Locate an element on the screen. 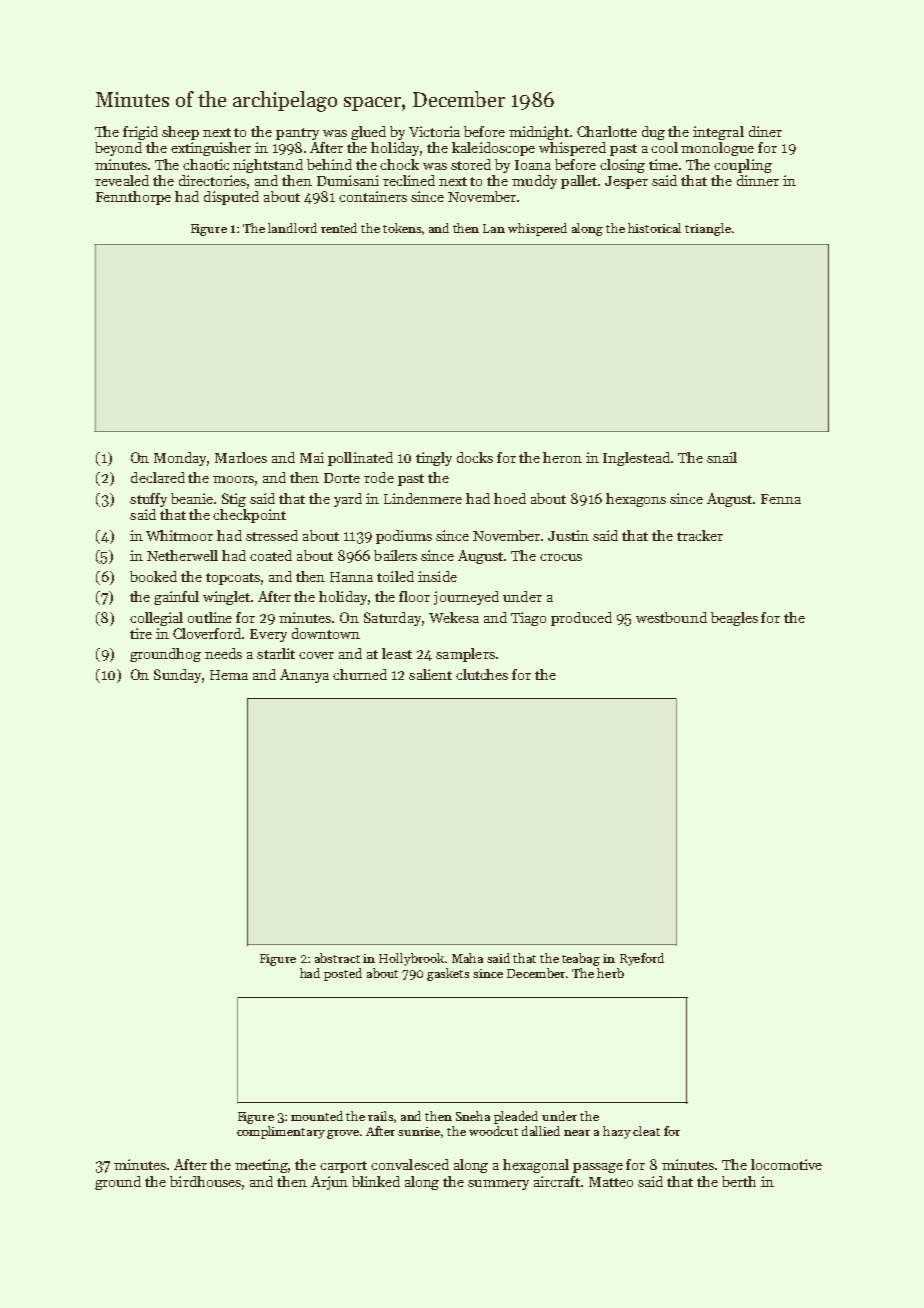  birdhouses is located at coordinates (205, 1181).
